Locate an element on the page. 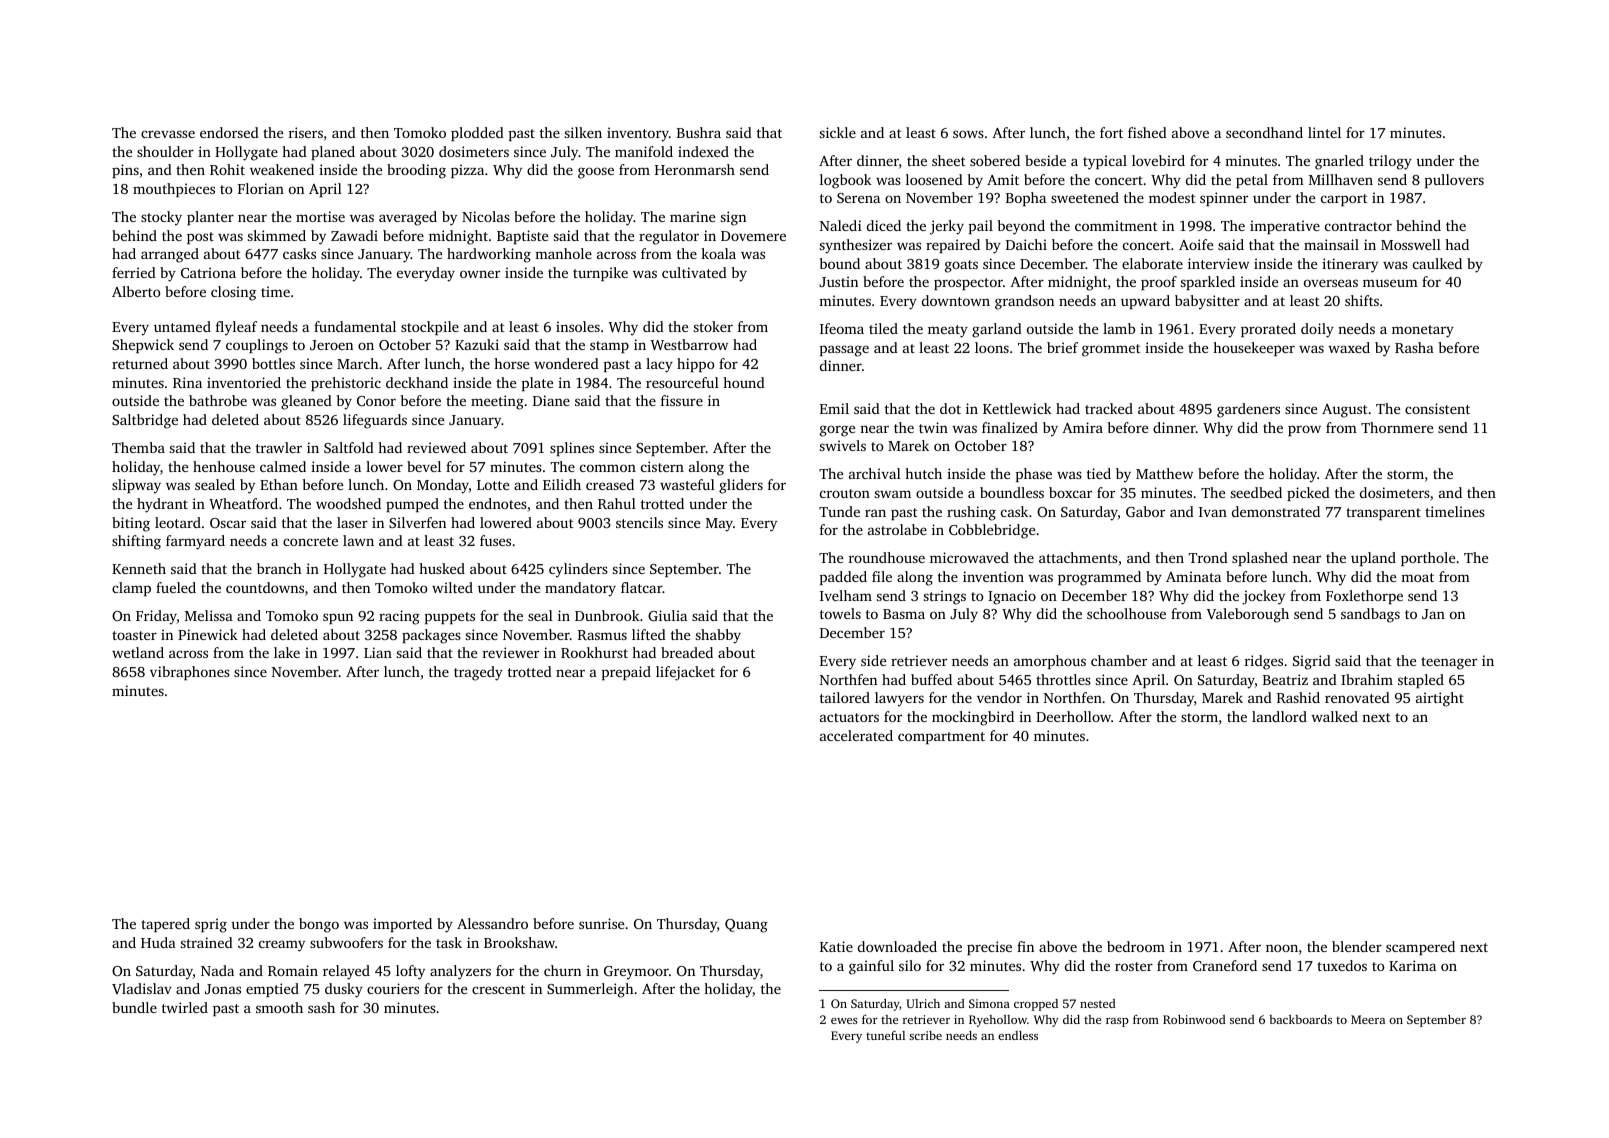  lintel is located at coordinates (1324, 132).
